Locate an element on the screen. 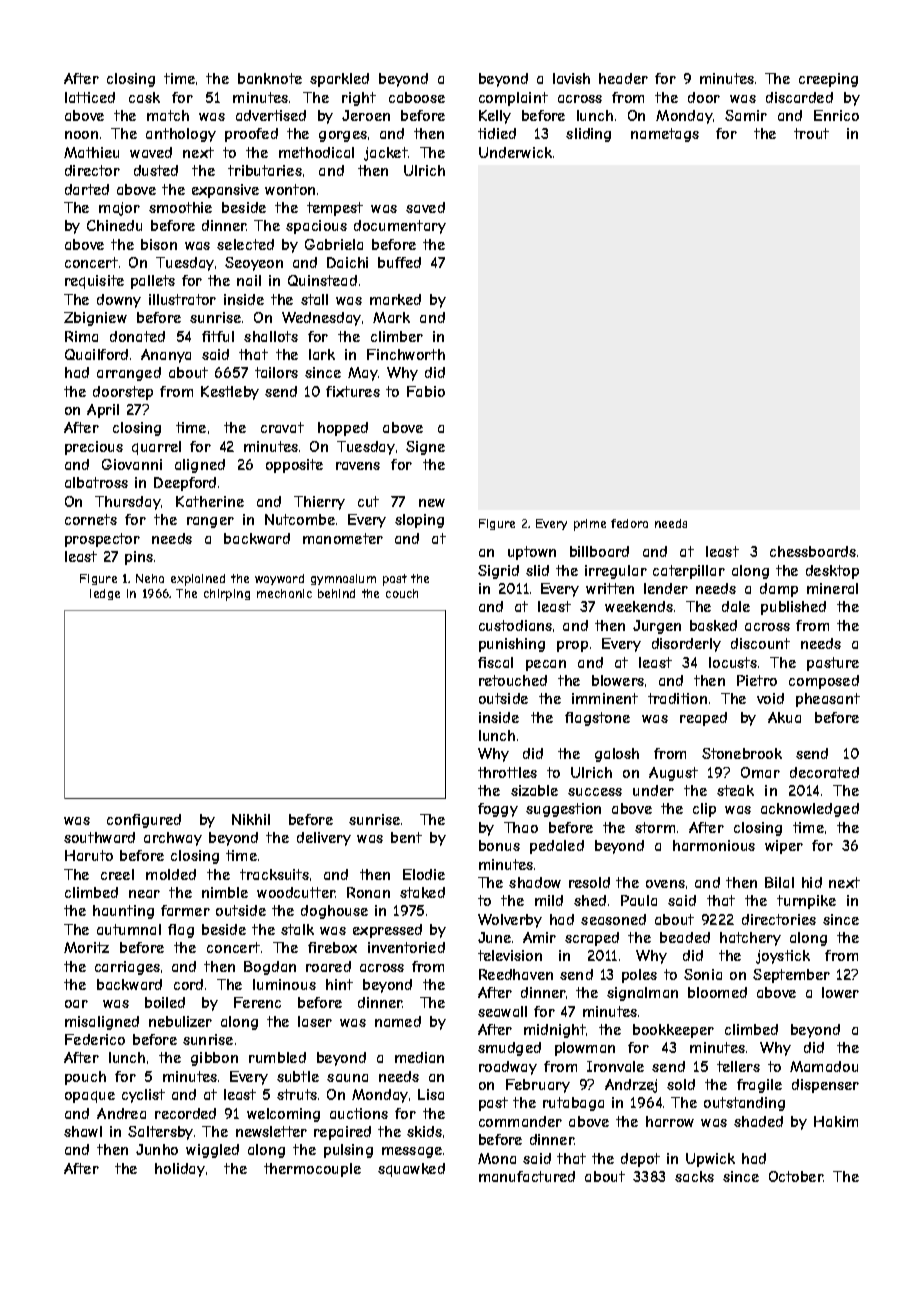  holiday is located at coordinates (180, 1170).
